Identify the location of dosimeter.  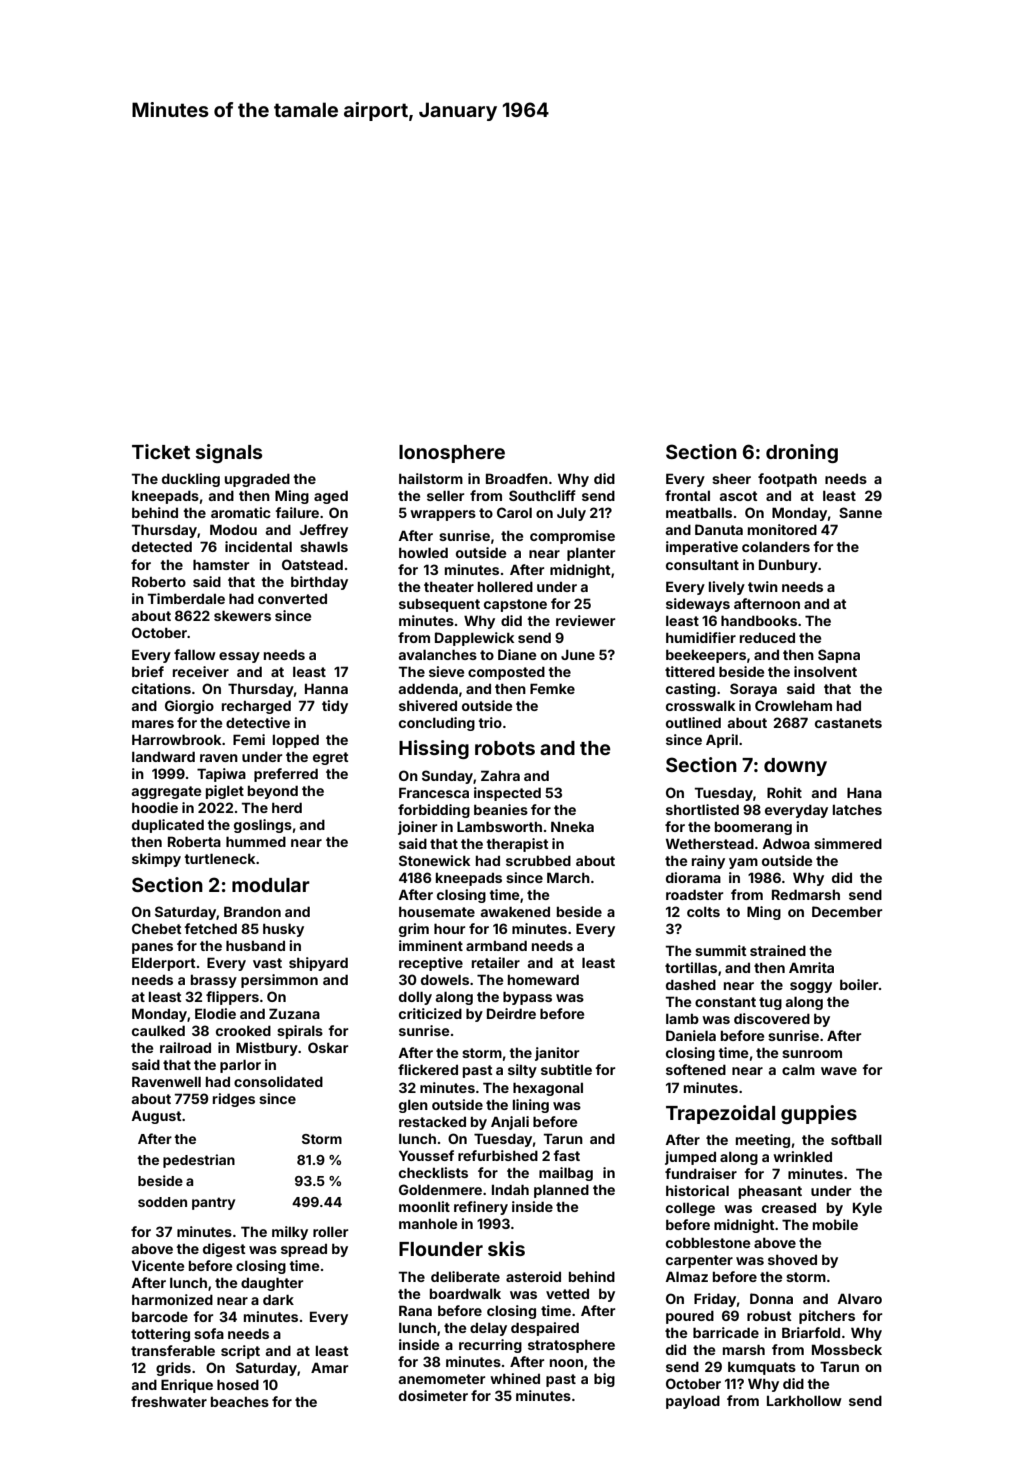
(433, 1395).
